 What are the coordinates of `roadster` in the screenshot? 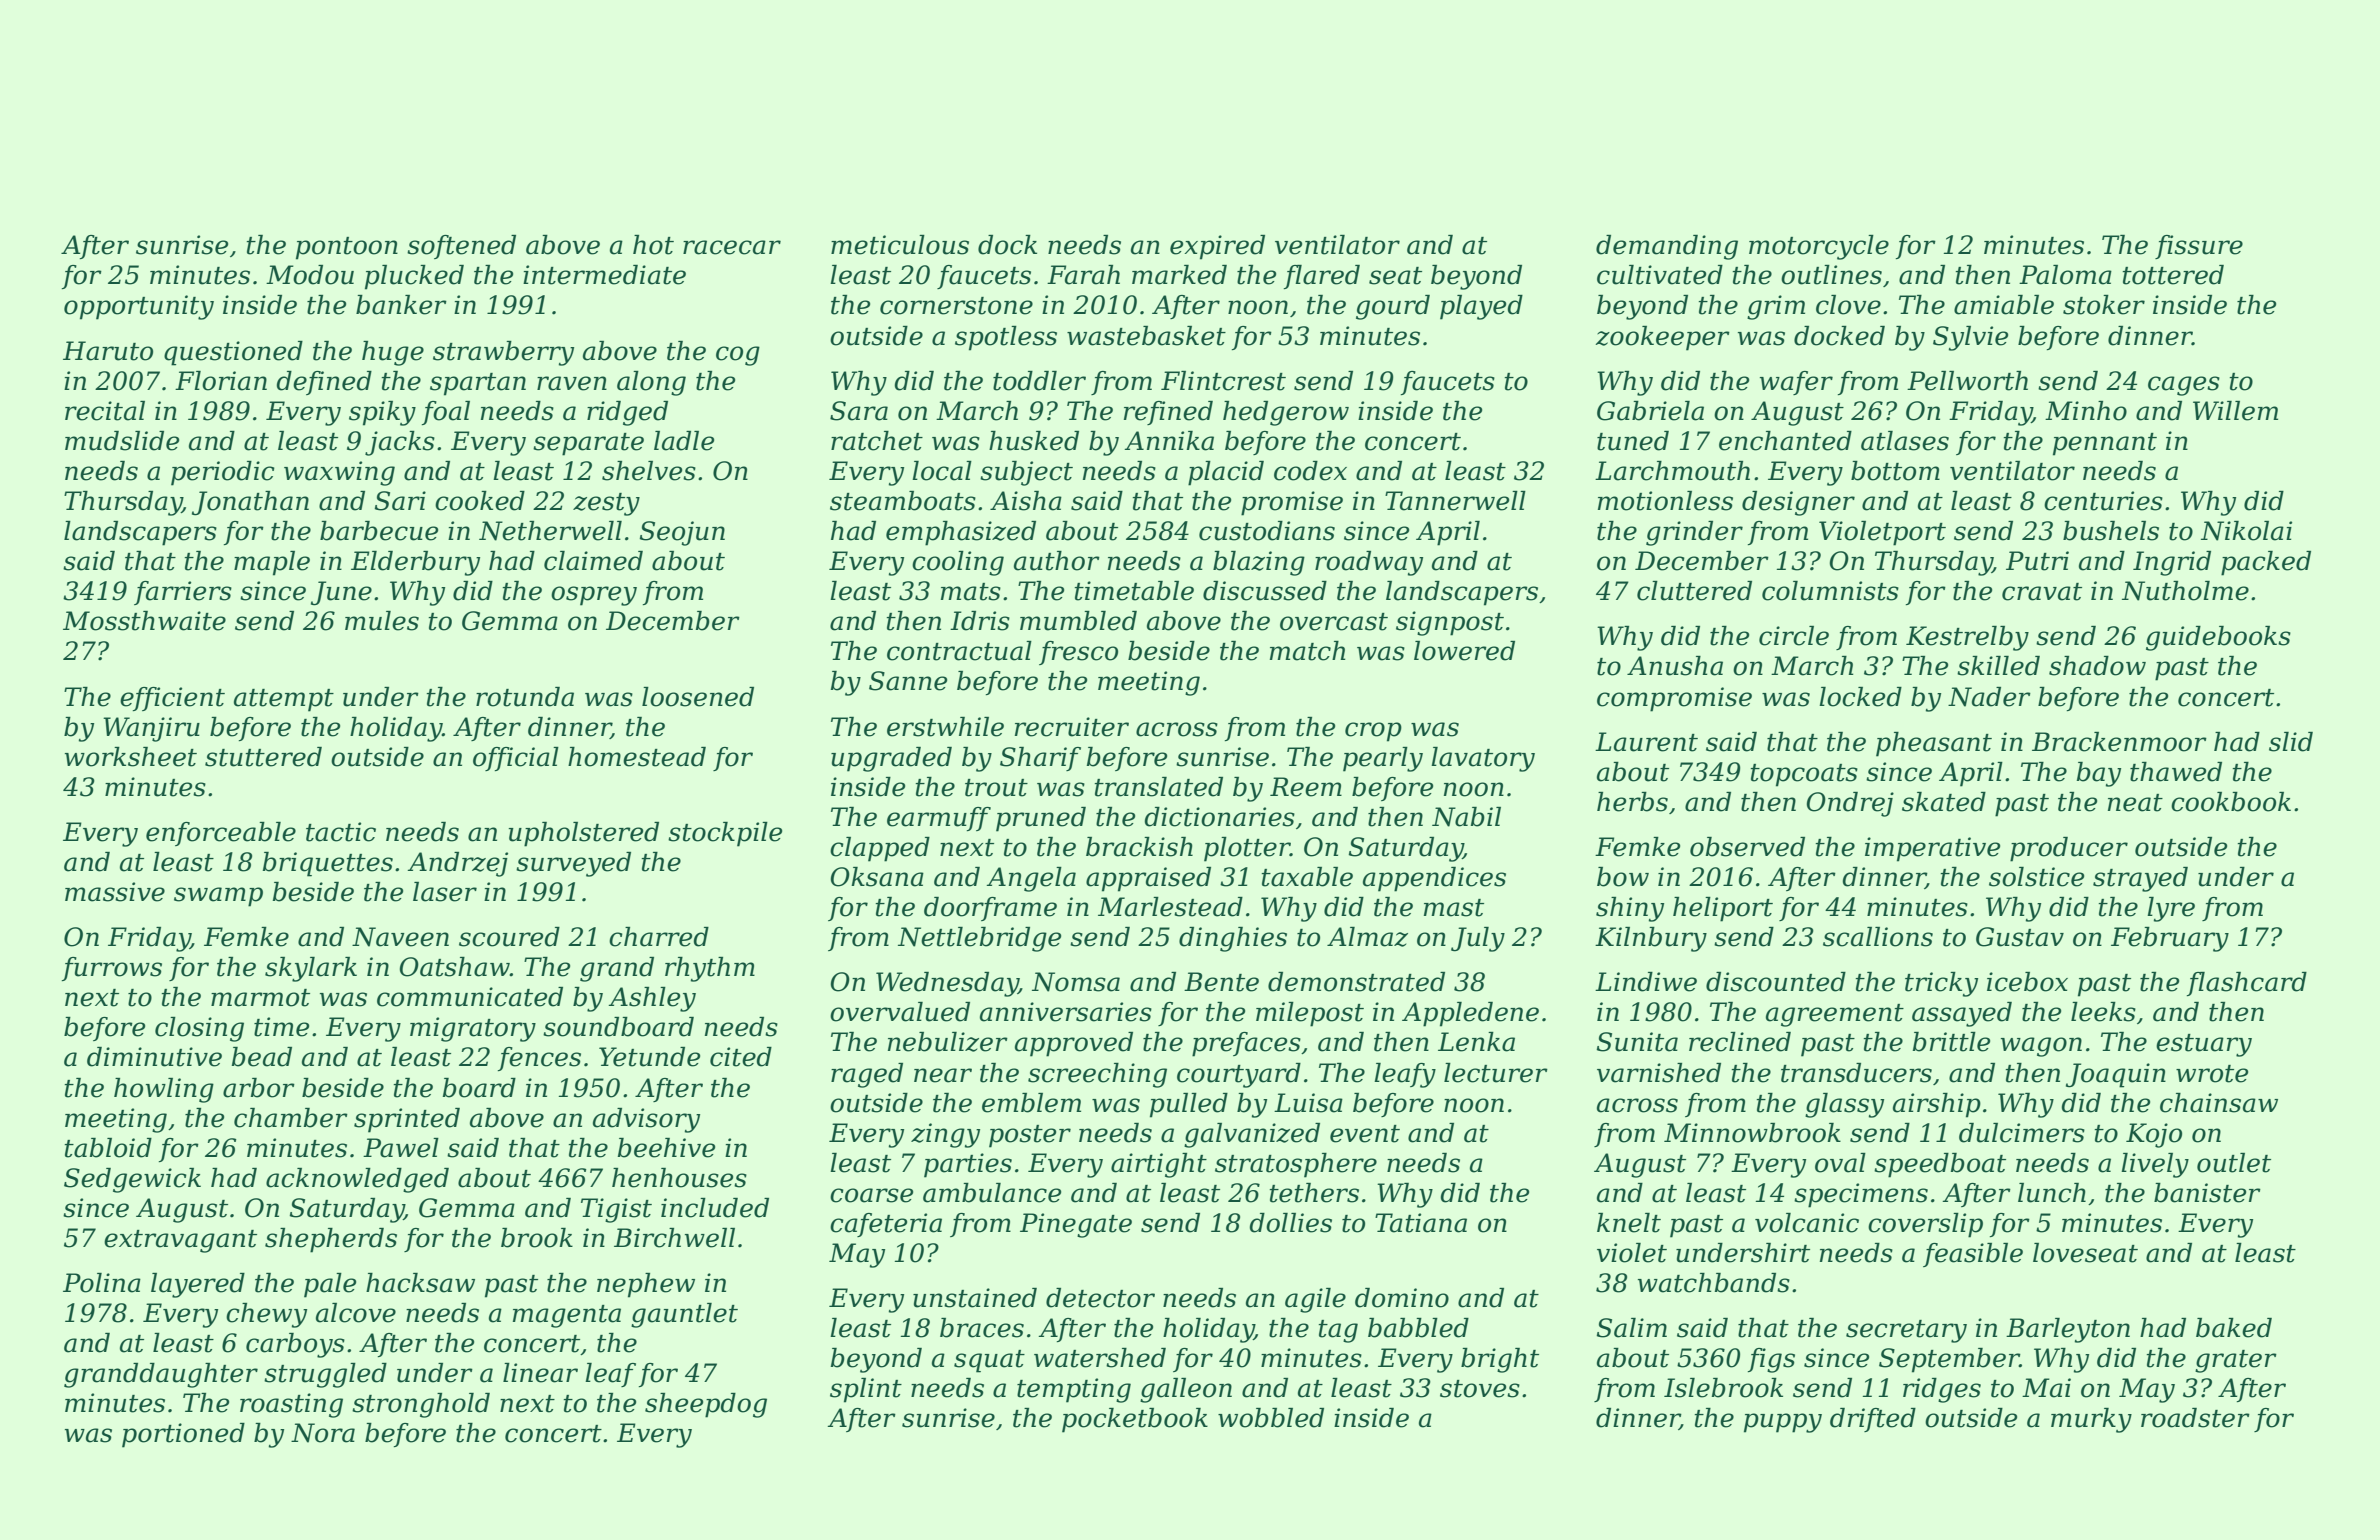 It's located at (2195, 1418).
